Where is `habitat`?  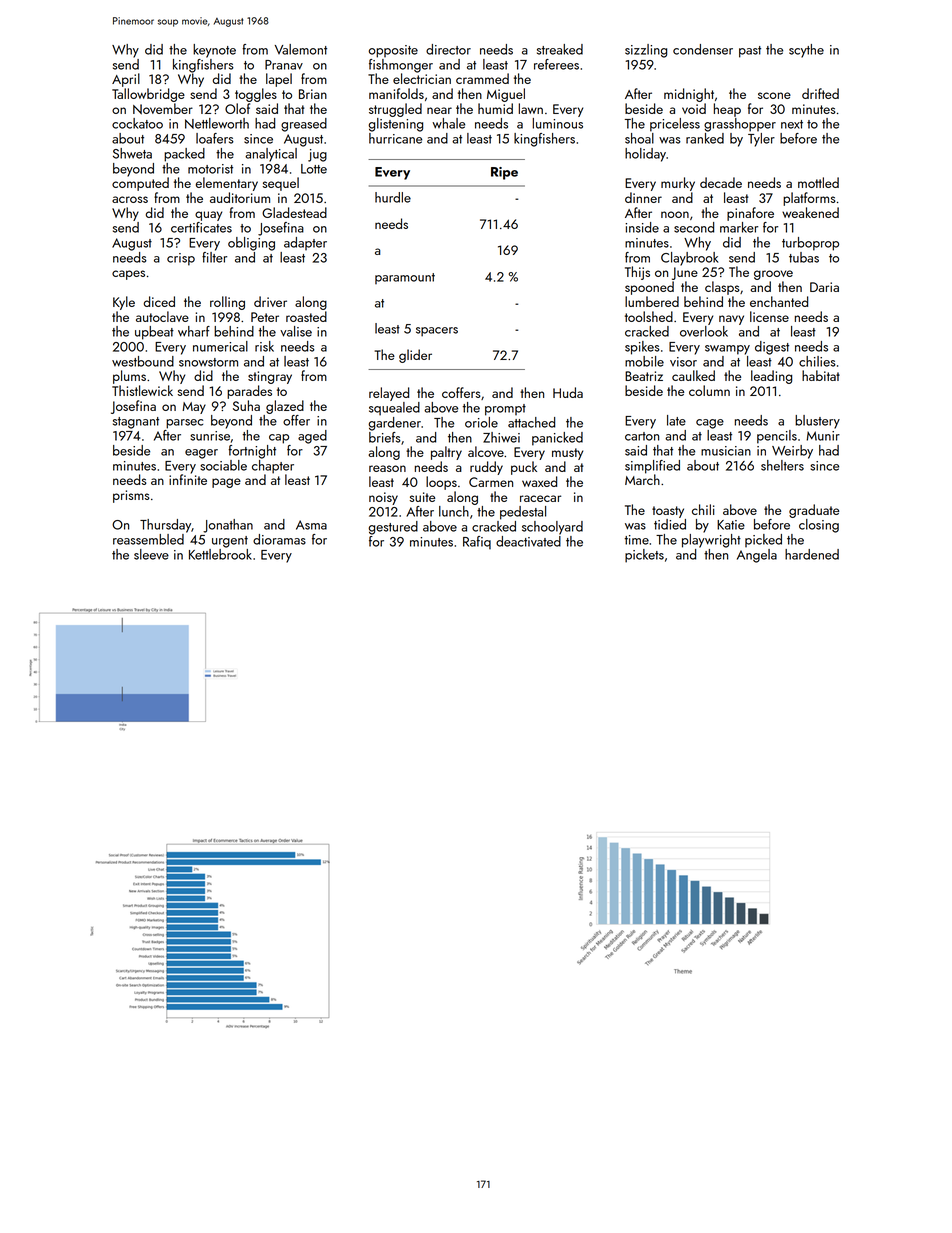 habitat is located at coordinates (821, 375).
